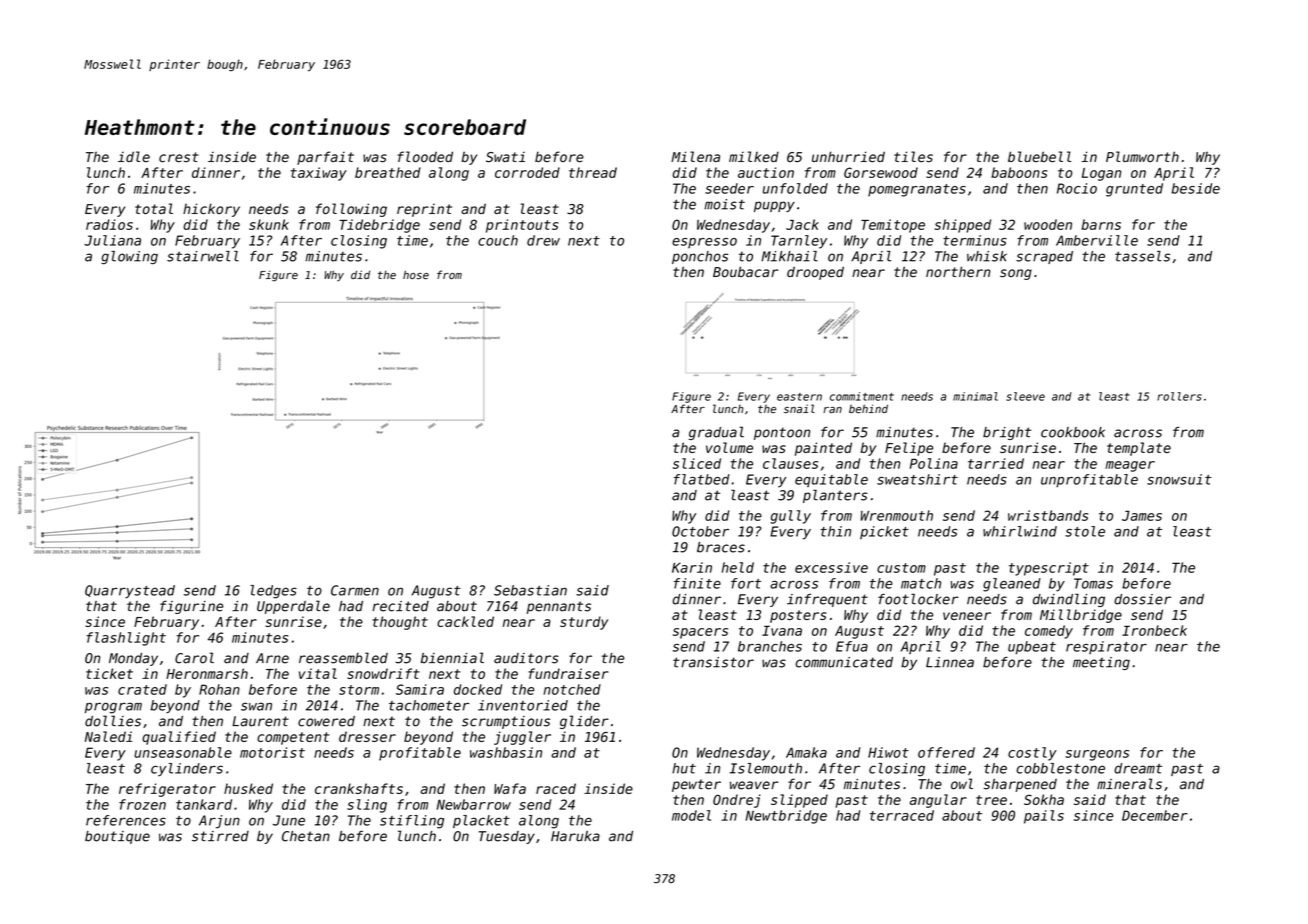  Describe the element at coordinates (273, 592) in the screenshot. I see `ledges` at that location.
